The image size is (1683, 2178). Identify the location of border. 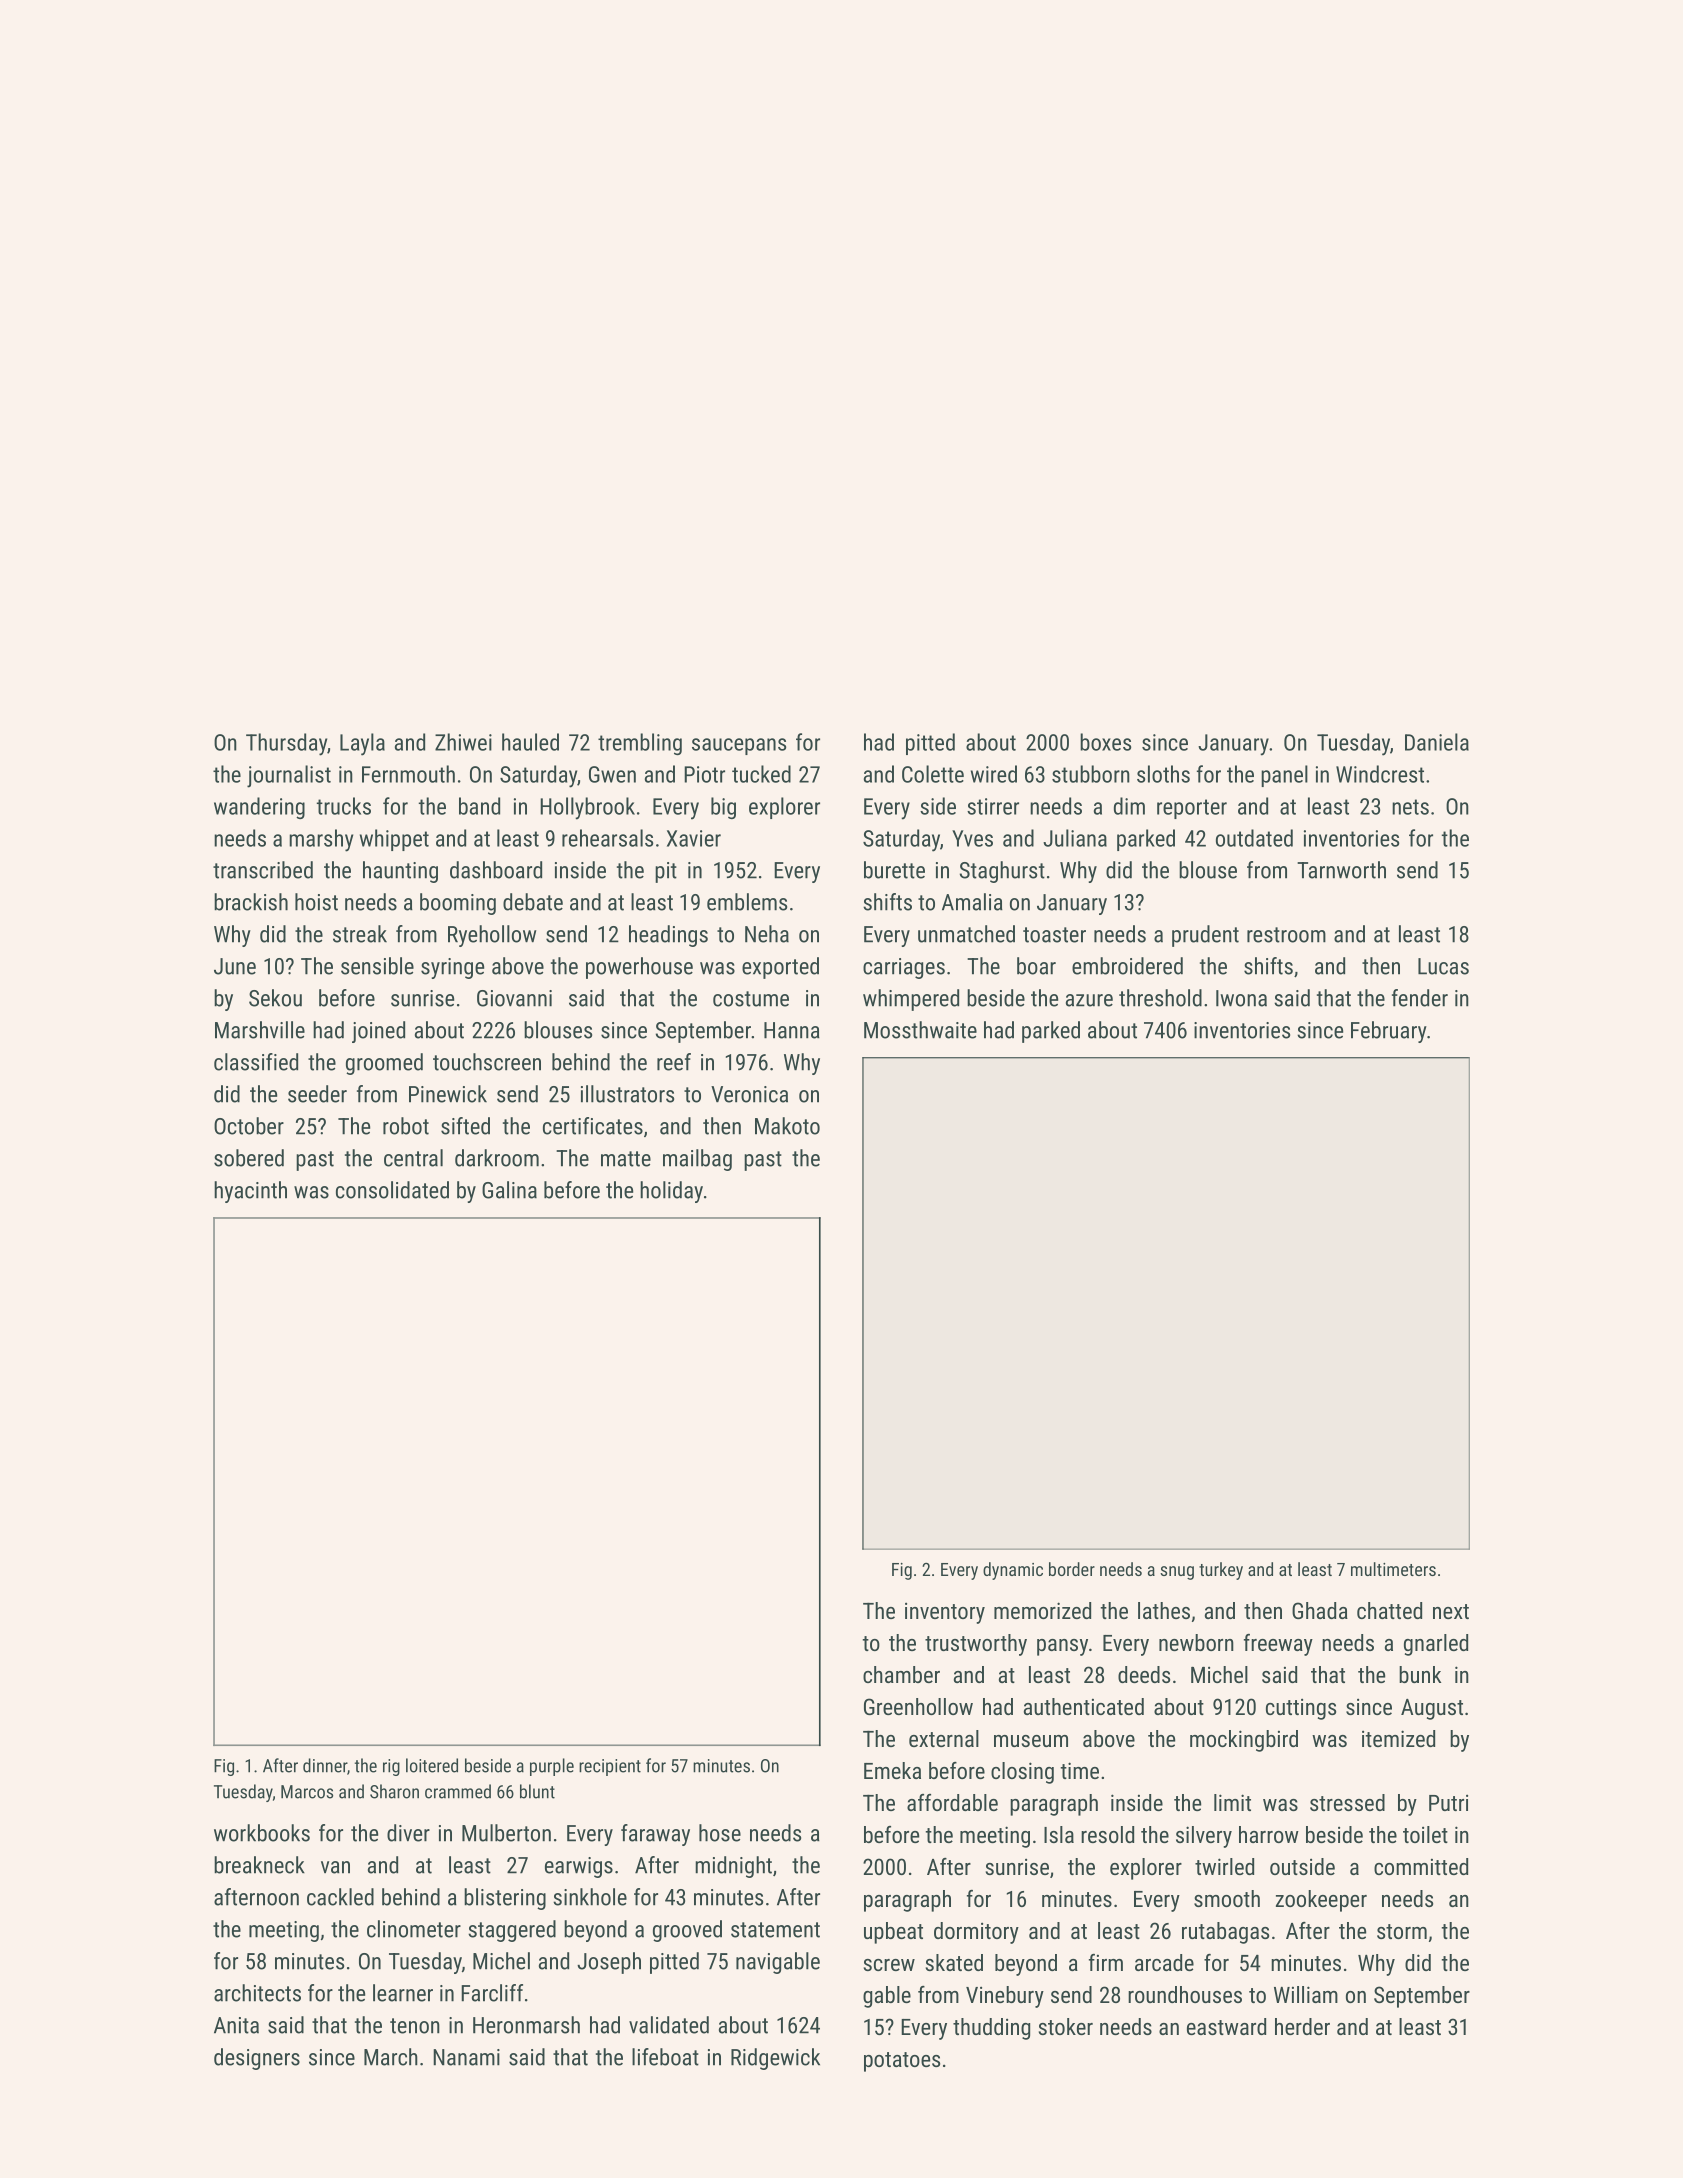
(1072, 1569).
